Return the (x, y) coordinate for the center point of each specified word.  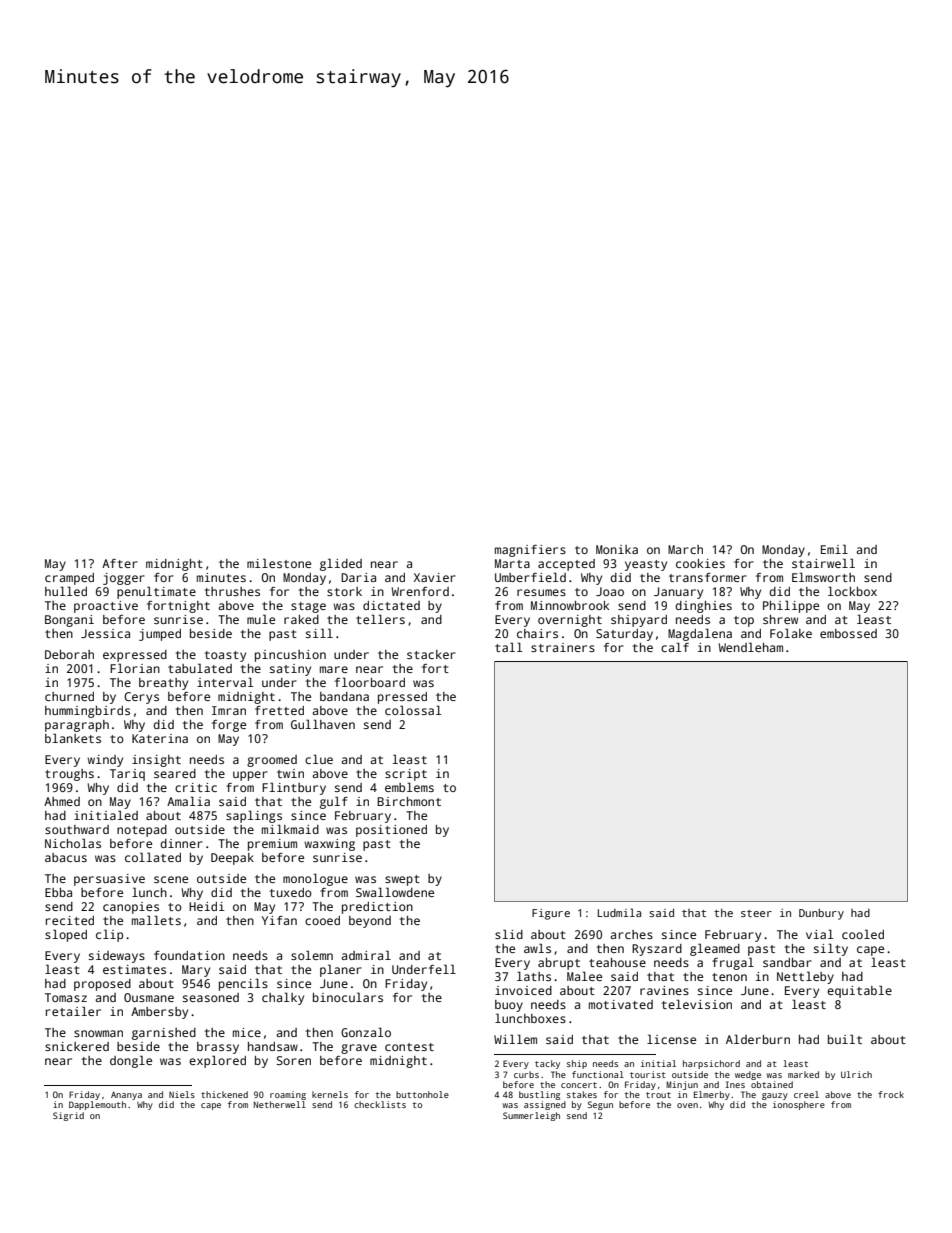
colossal (413, 710)
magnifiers (530, 551)
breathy (163, 684)
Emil (834, 549)
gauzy (775, 1096)
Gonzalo (366, 1032)
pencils (243, 984)
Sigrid (68, 1116)
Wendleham (750, 647)
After (120, 563)
